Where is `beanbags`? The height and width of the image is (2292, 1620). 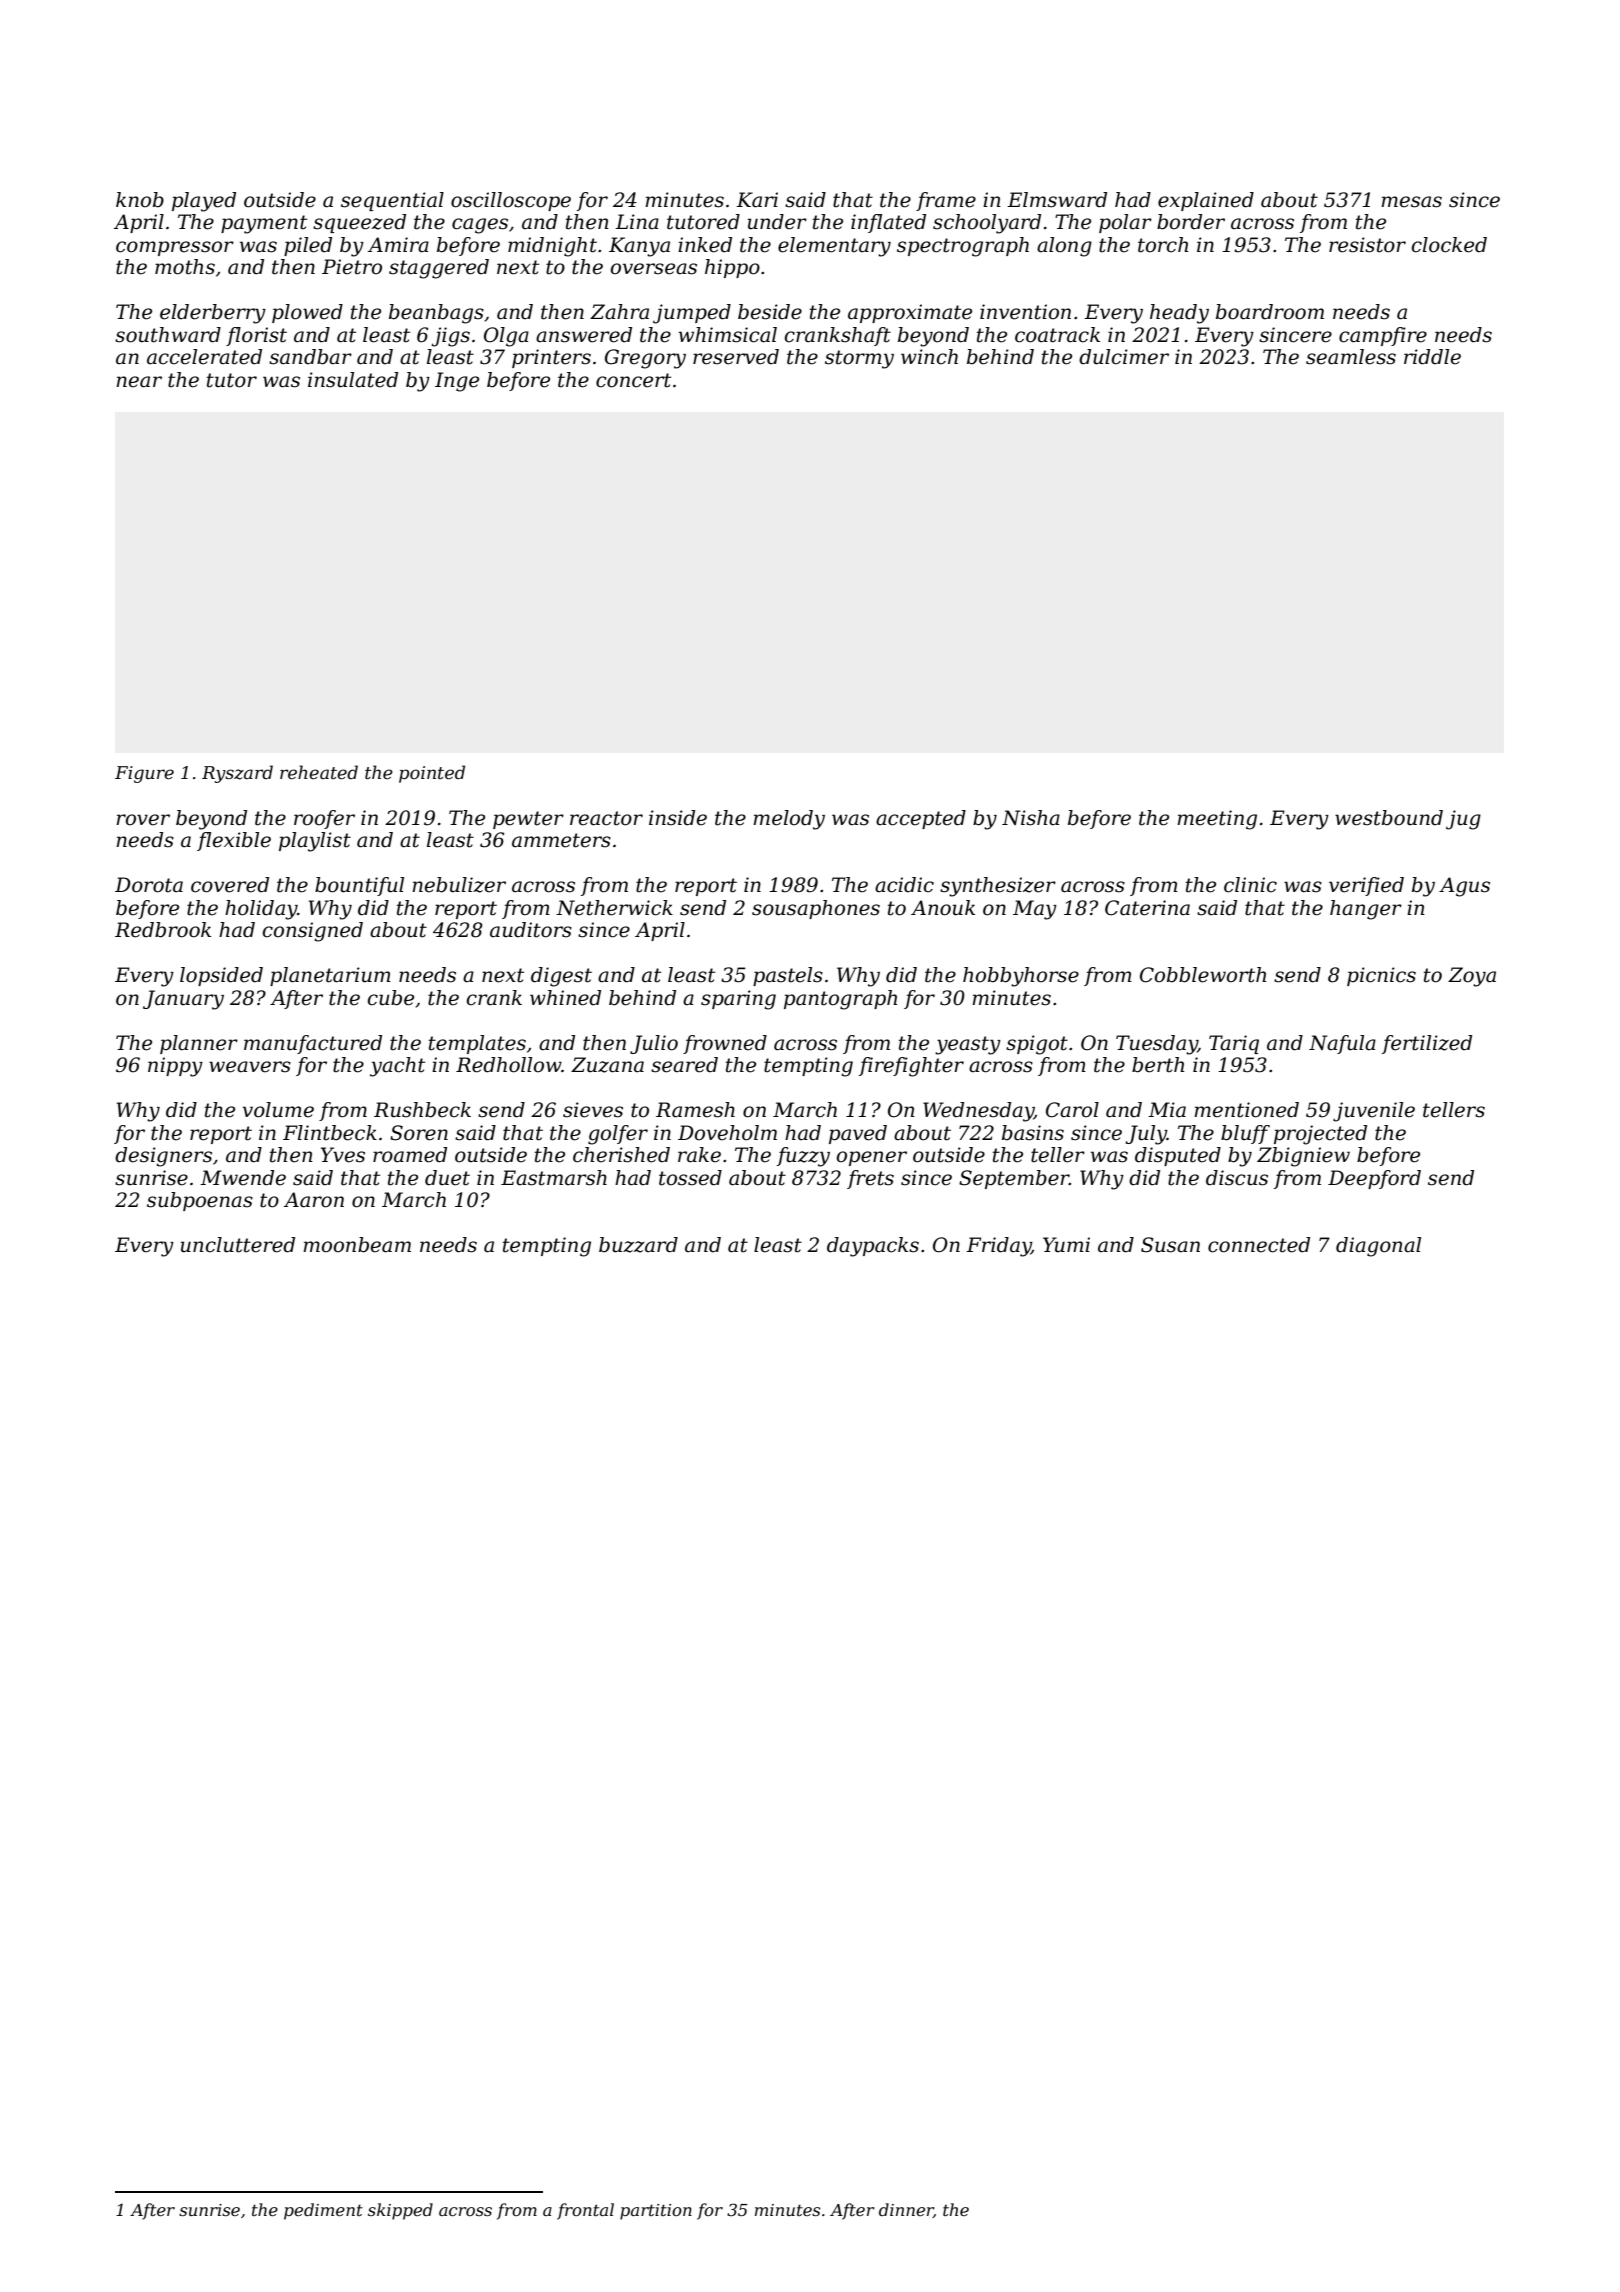 beanbags is located at coordinates (436, 314).
